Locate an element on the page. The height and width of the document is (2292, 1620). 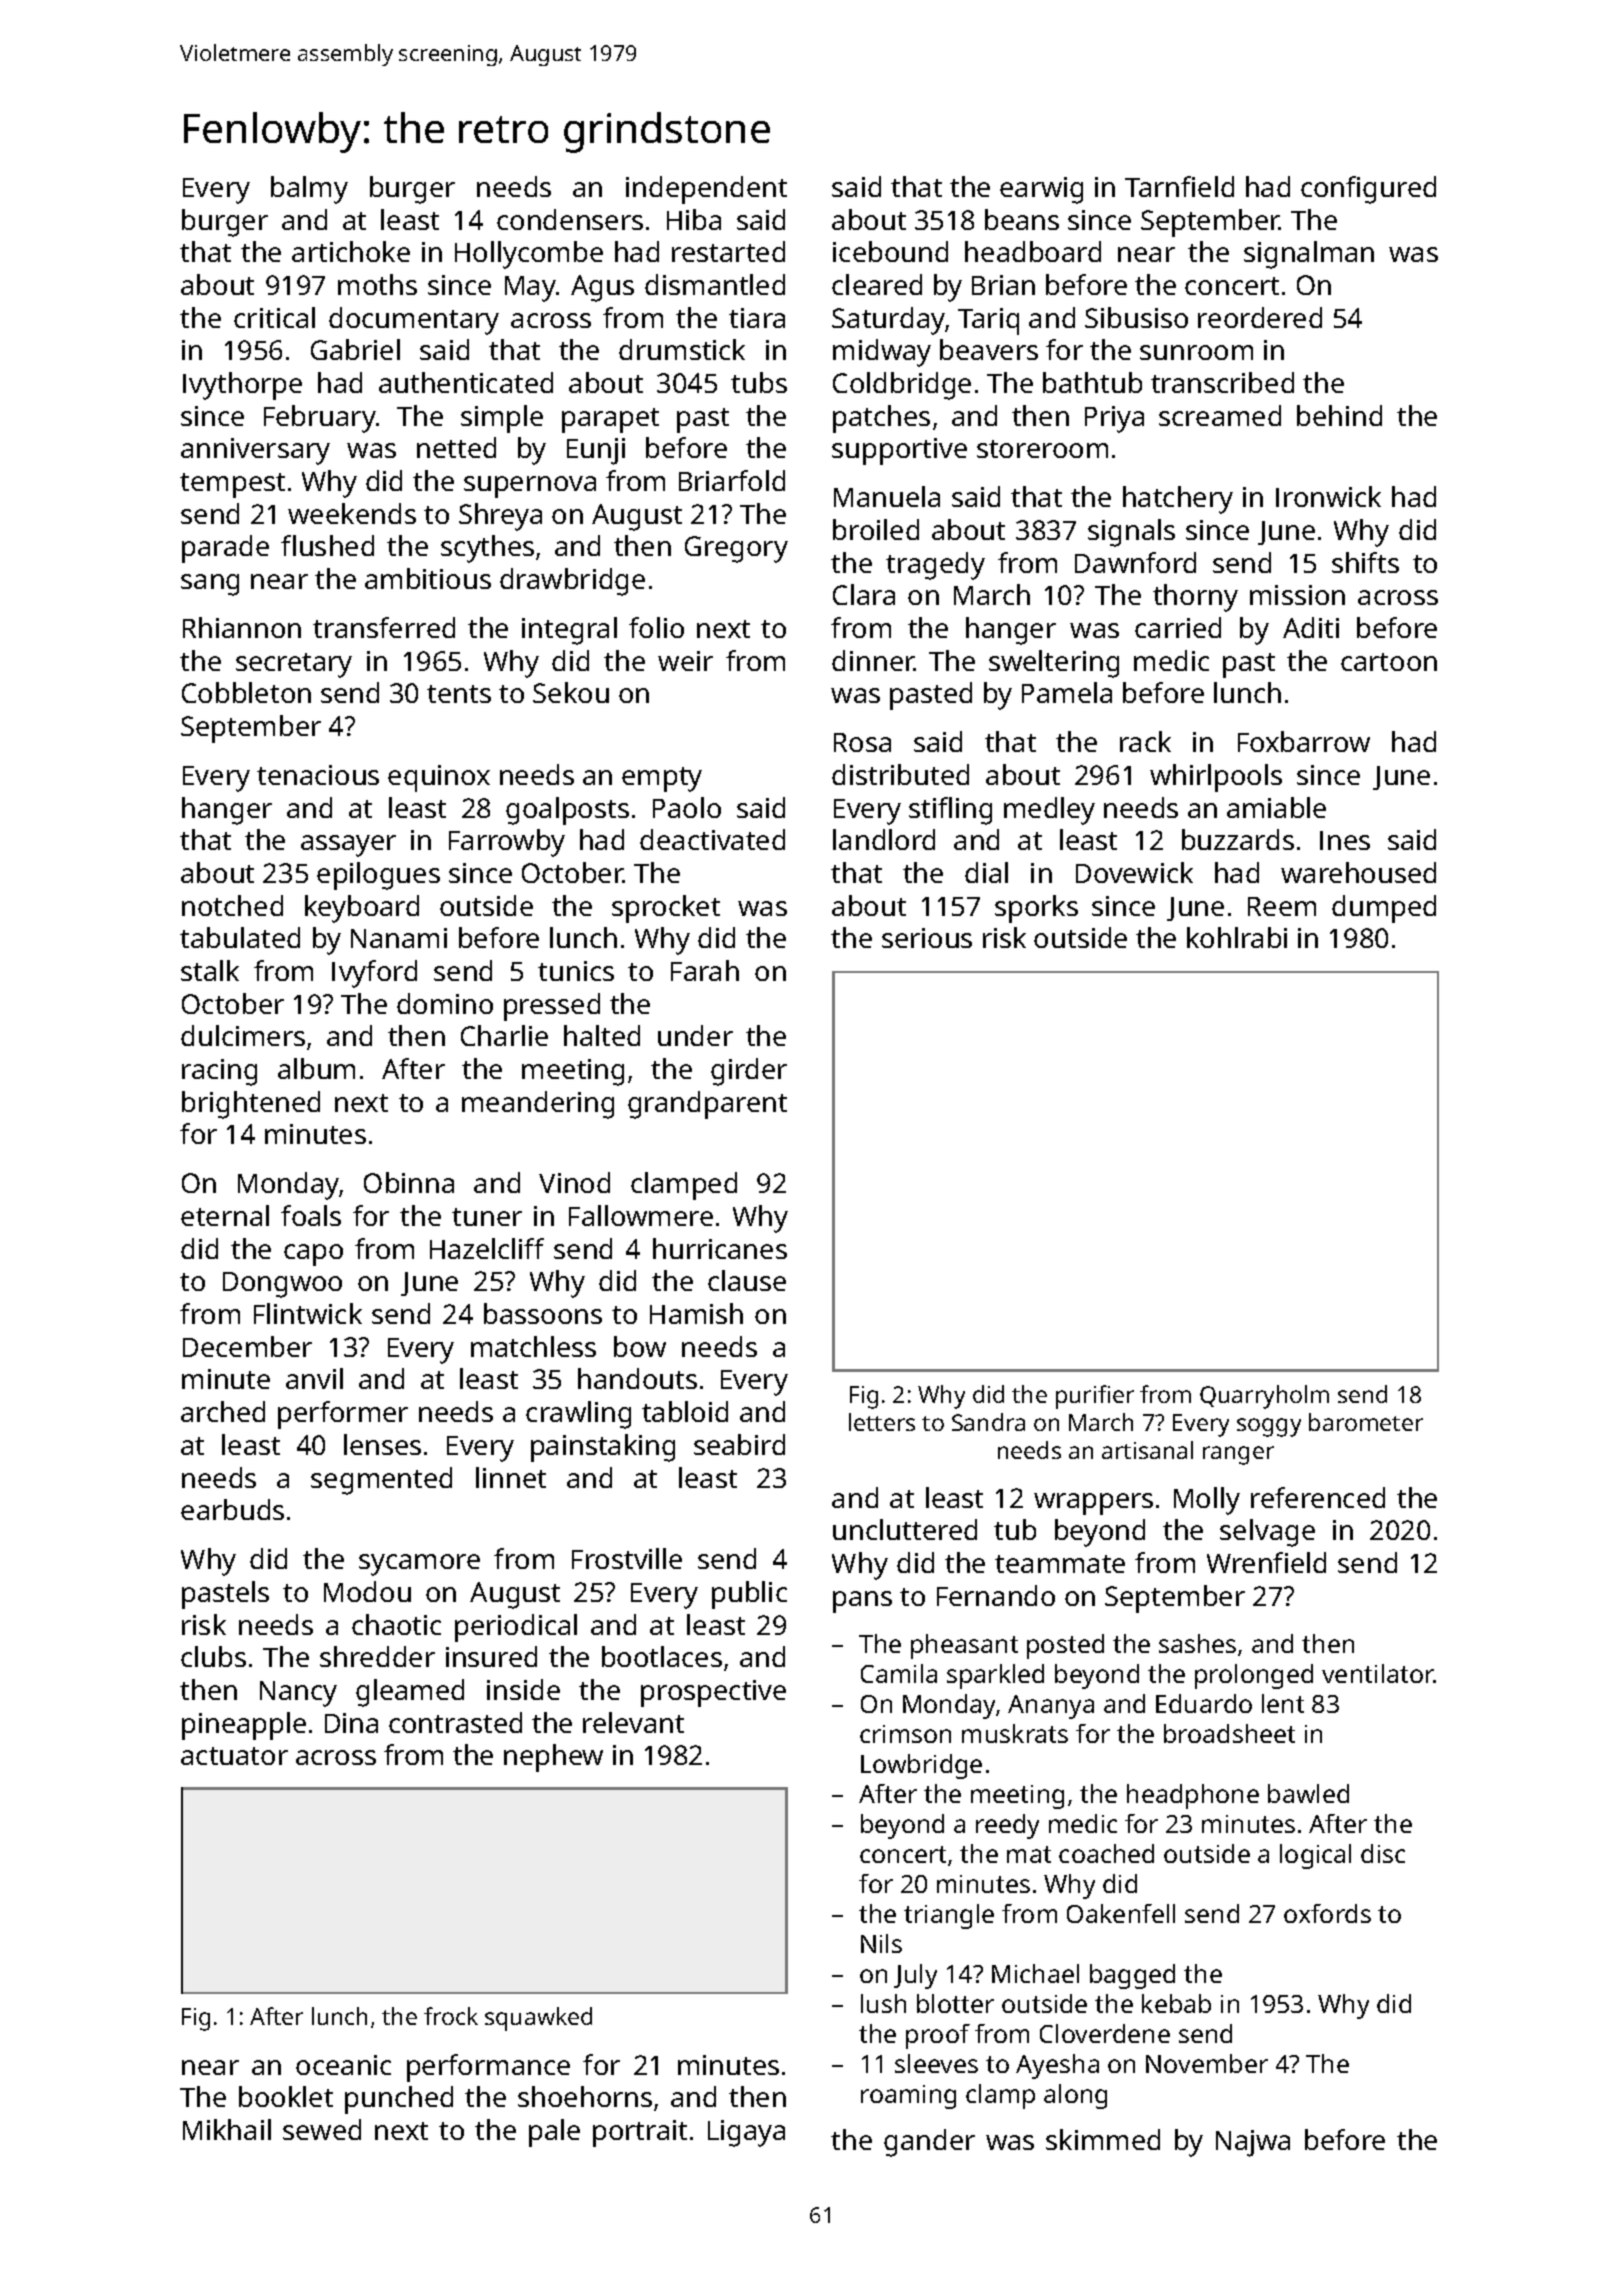
ranger is located at coordinates (1238, 1455).
